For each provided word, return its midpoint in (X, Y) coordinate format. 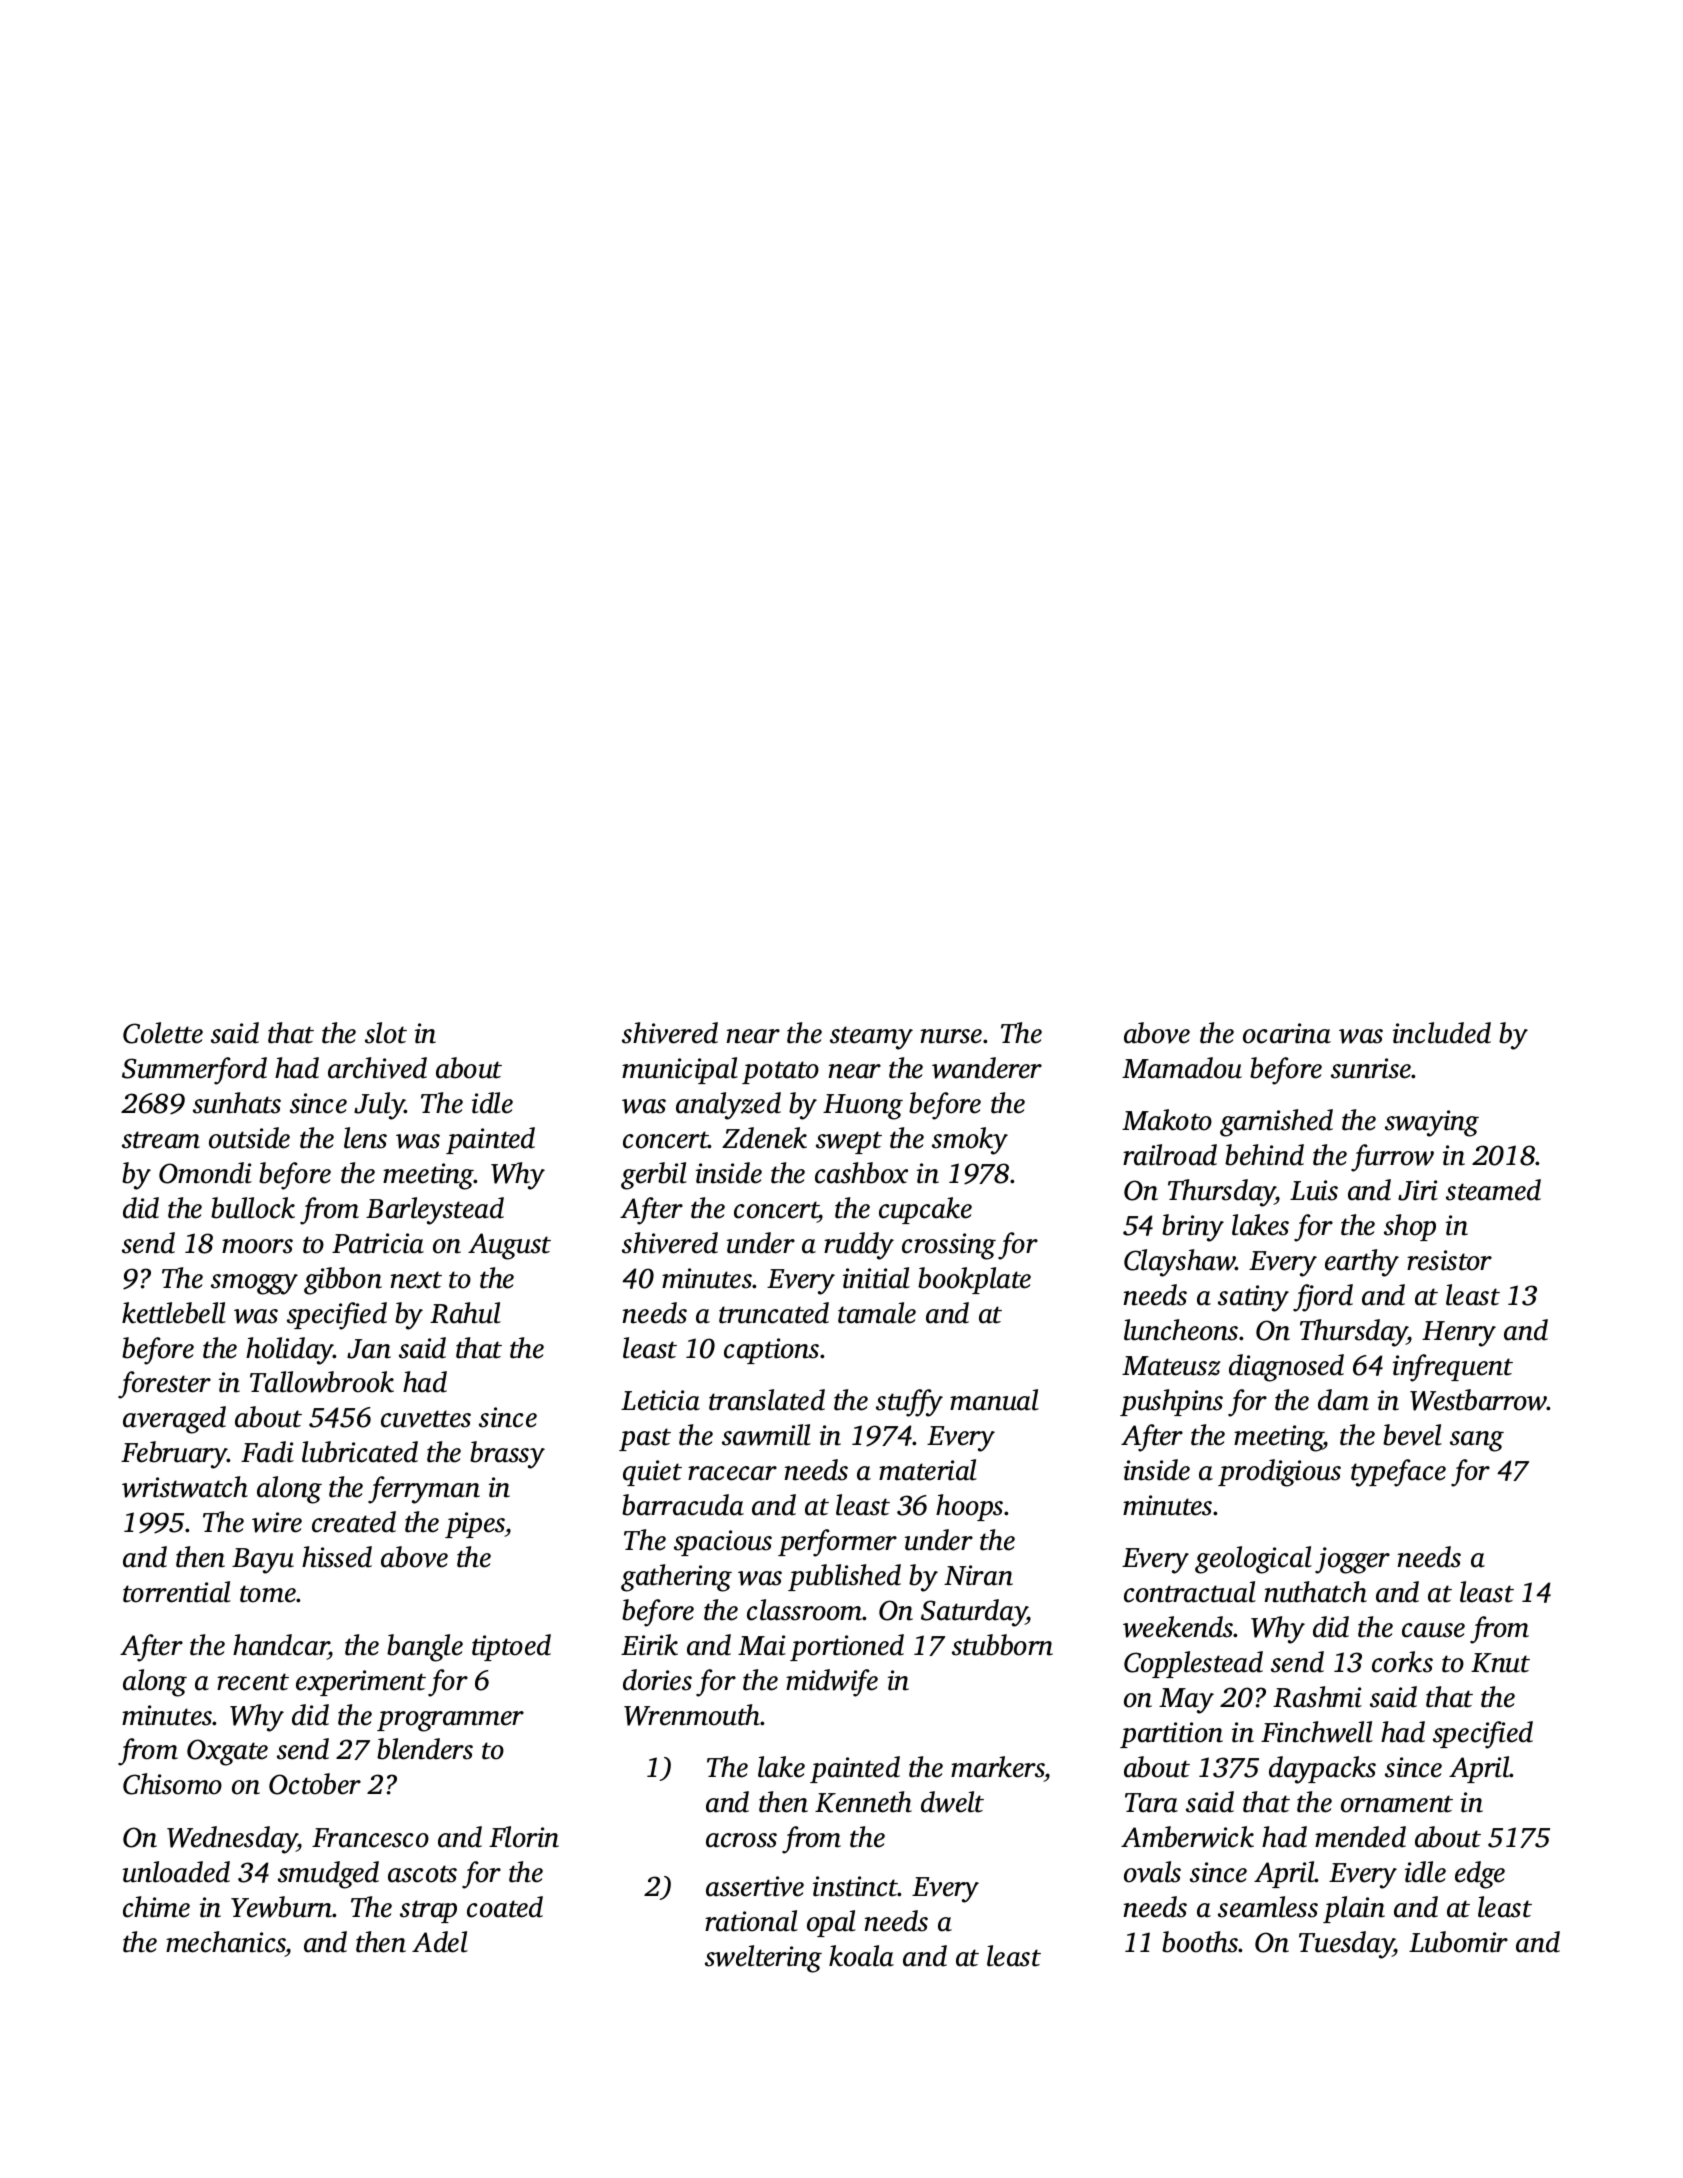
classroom (805, 1610)
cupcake (925, 1210)
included (1442, 1033)
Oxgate (227, 1752)
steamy (871, 1038)
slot (386, 1033)
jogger (1352, 1560)
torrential (177, 1592)
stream (161, 1140)
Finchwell (1317, 1732)
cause (1433, 1630)
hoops (969, 1507)
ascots (422, 1874)
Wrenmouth (692, 1715)
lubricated (360, 1452)
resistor (1449, 1260)
